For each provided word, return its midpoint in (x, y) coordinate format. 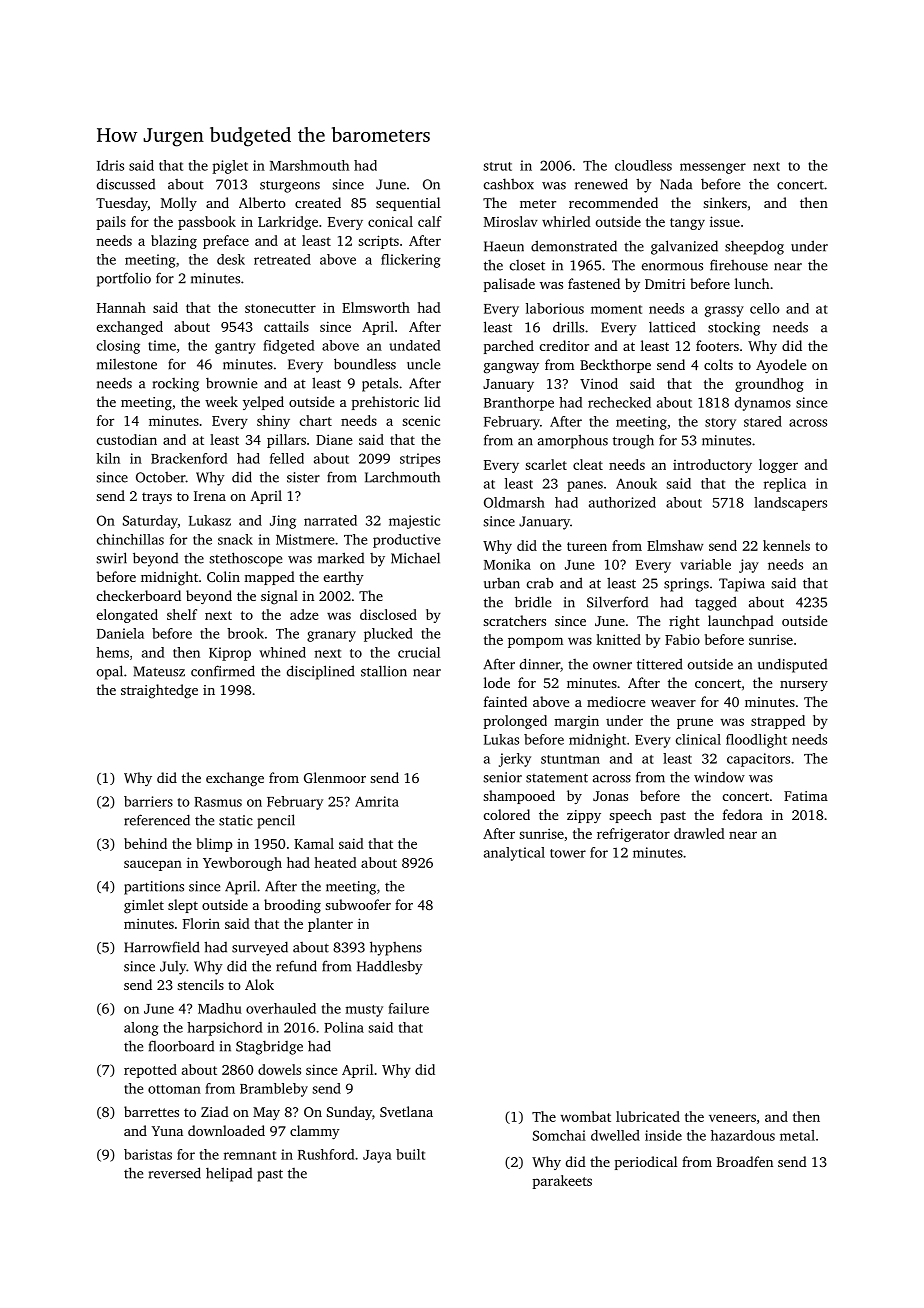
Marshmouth (309, 165)
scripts (378, 242)
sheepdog (754, 247)
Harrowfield (162, 947)
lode (497, 682)
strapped (778, 722)
